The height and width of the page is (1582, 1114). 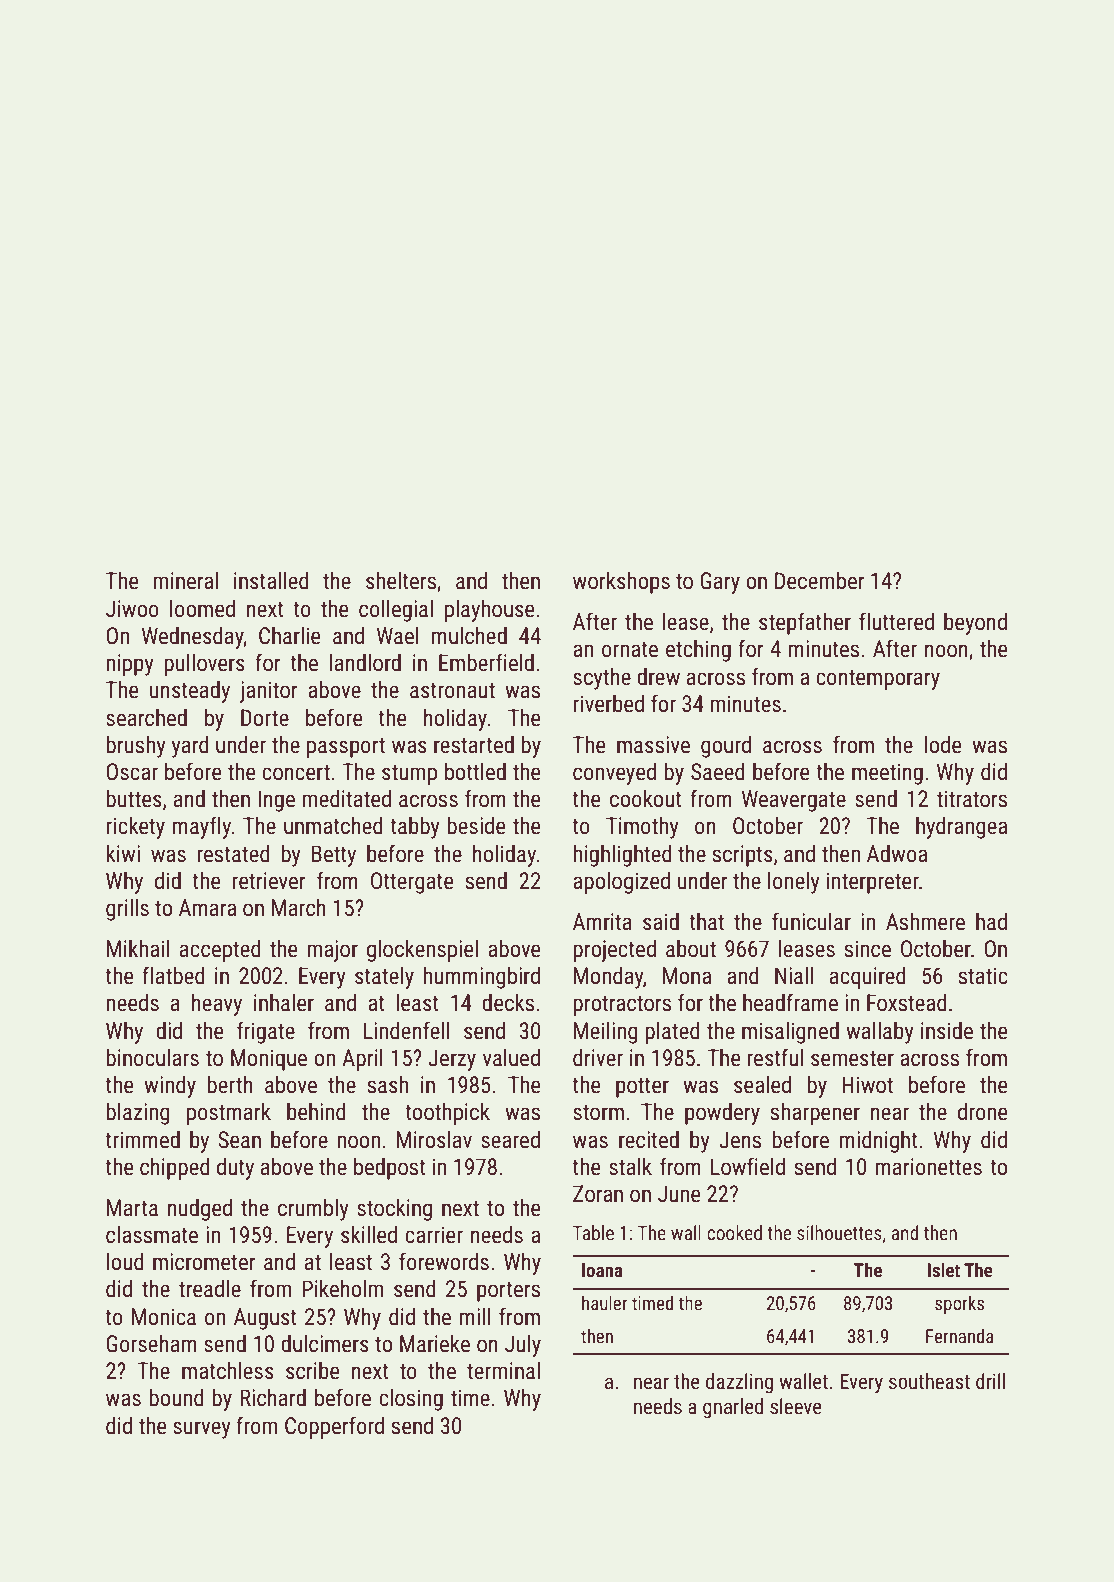 I want to click on December, so click(x=819, y=581).
